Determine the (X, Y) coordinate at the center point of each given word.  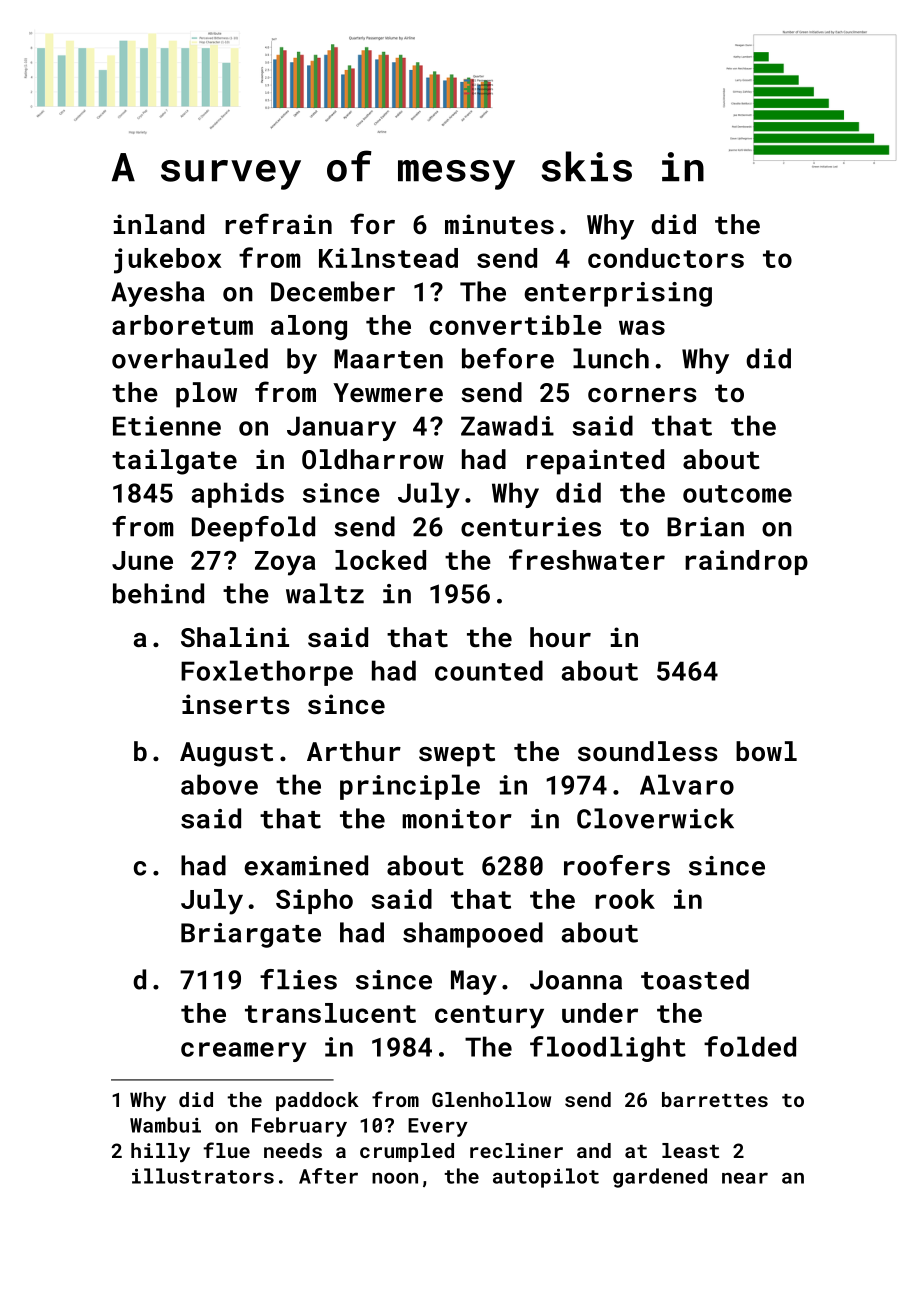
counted (489, 670)
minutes (499, 224)
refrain (278, 223)
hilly (160, 1153)
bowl (766, 751)
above (219, 784)
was (642, 327)
